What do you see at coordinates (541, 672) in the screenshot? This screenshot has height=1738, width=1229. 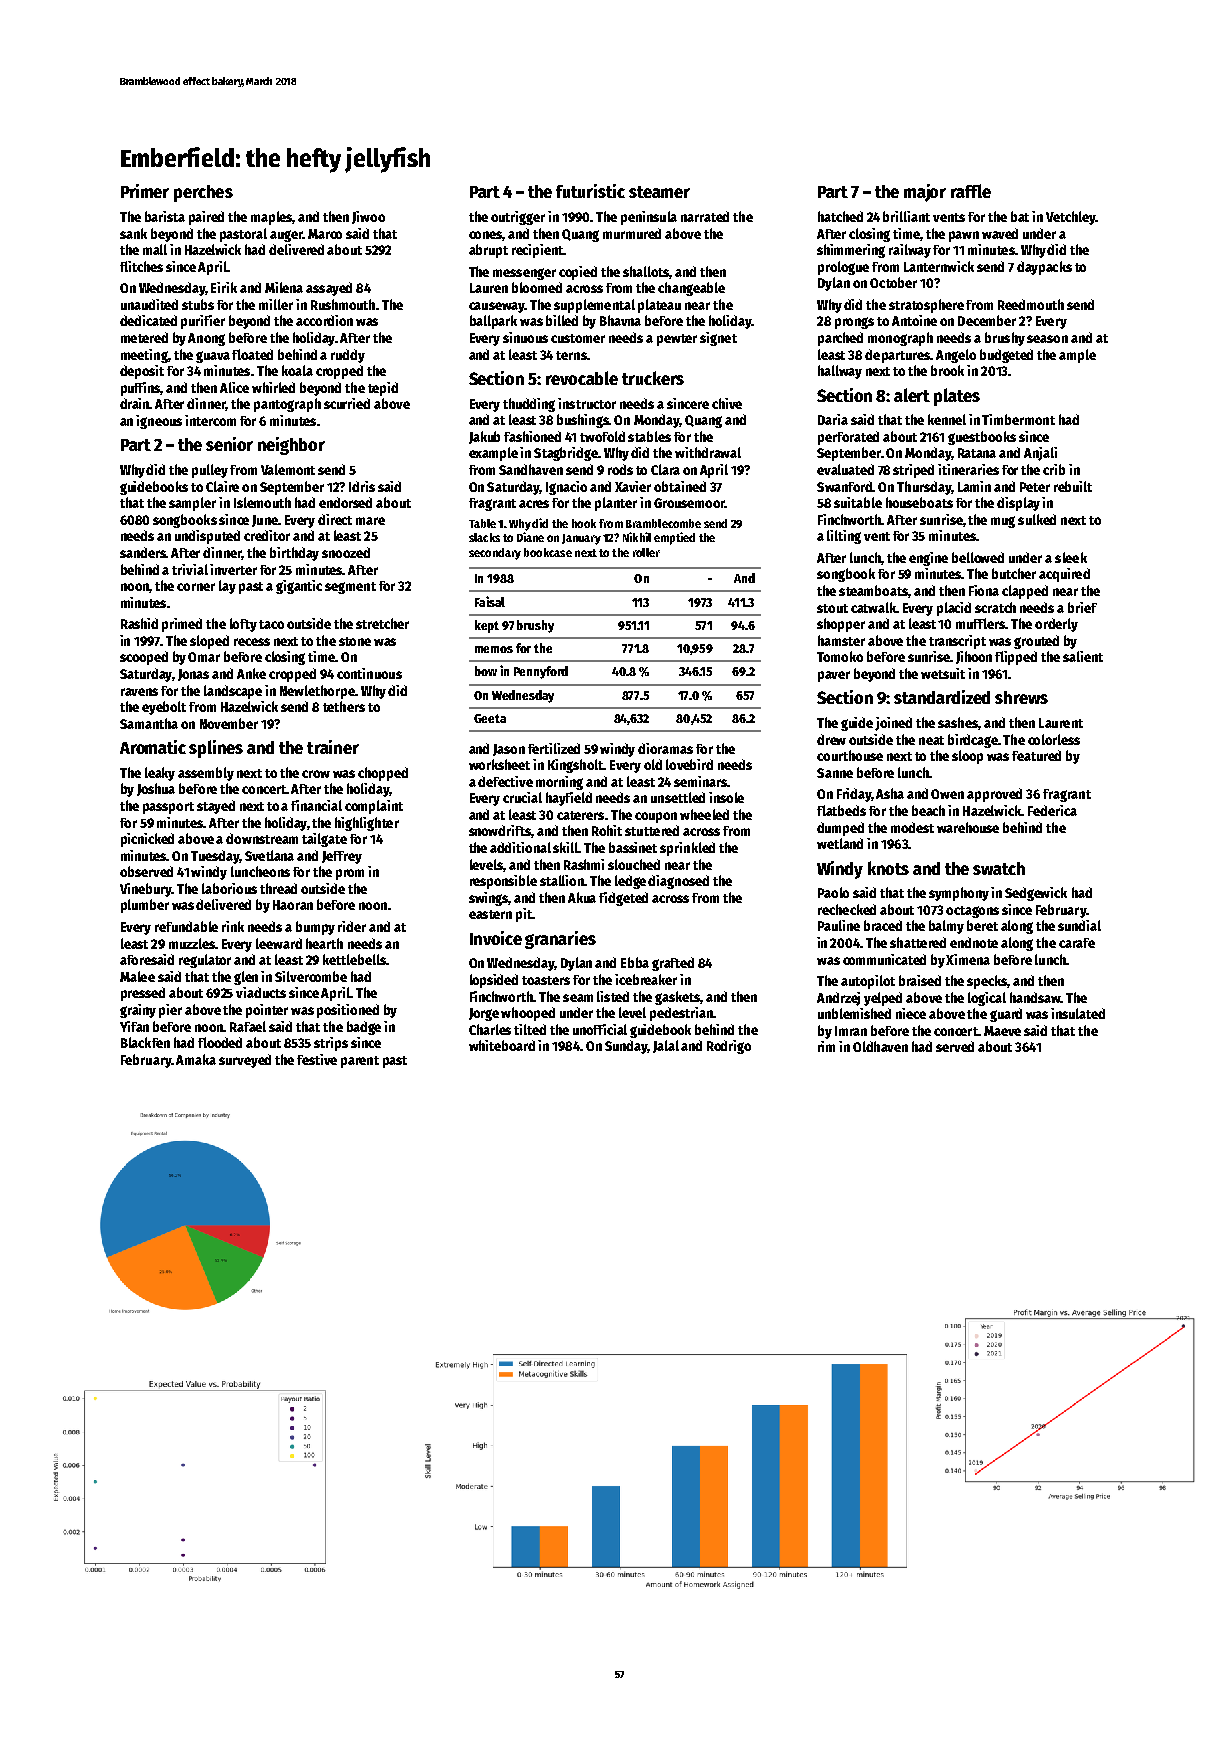 I see `Pennyford` at bounding box center [541, 672].
